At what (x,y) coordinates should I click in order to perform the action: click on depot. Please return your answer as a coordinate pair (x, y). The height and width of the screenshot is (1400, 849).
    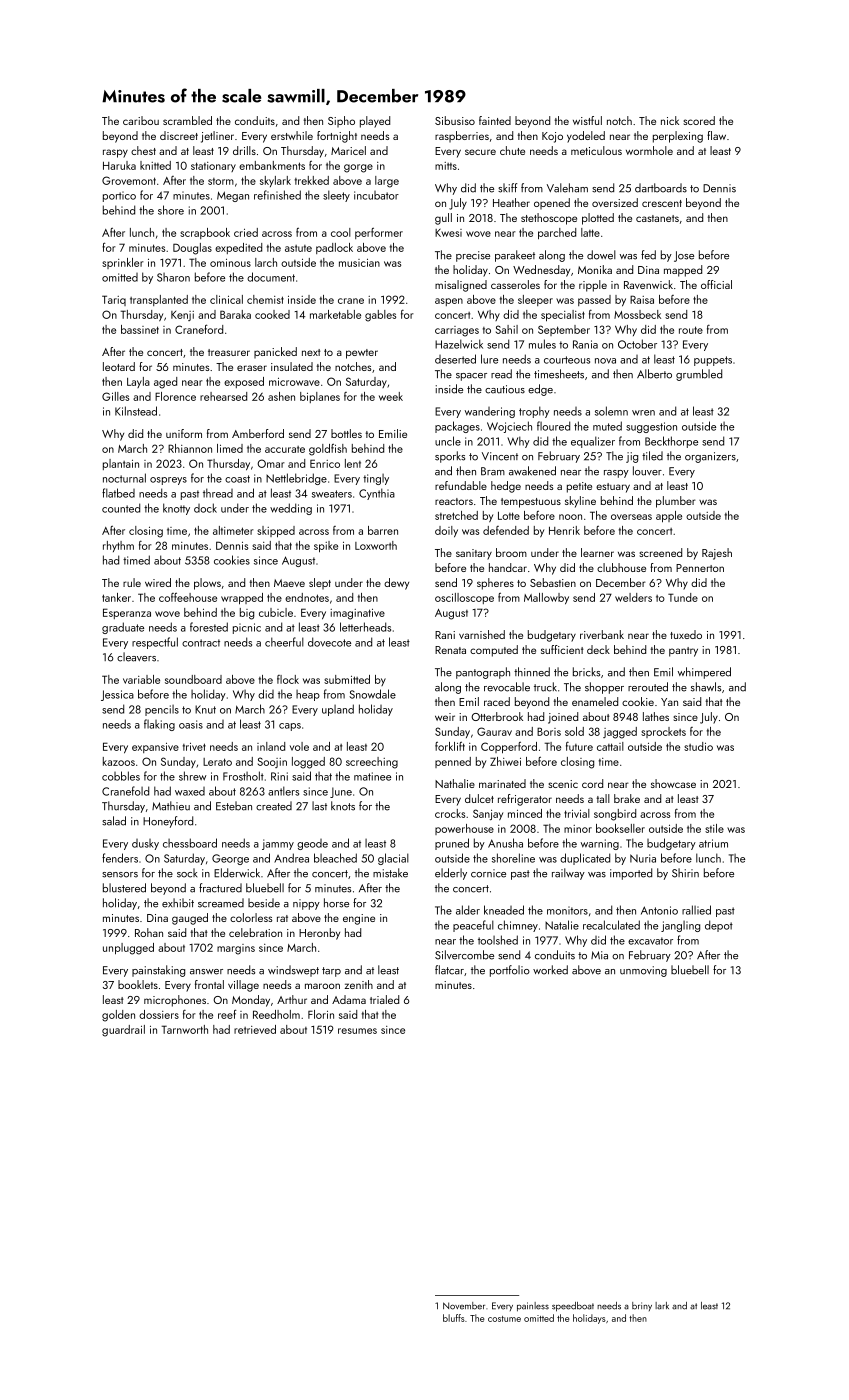
    Looking at the image, I should click on (719, 926).
